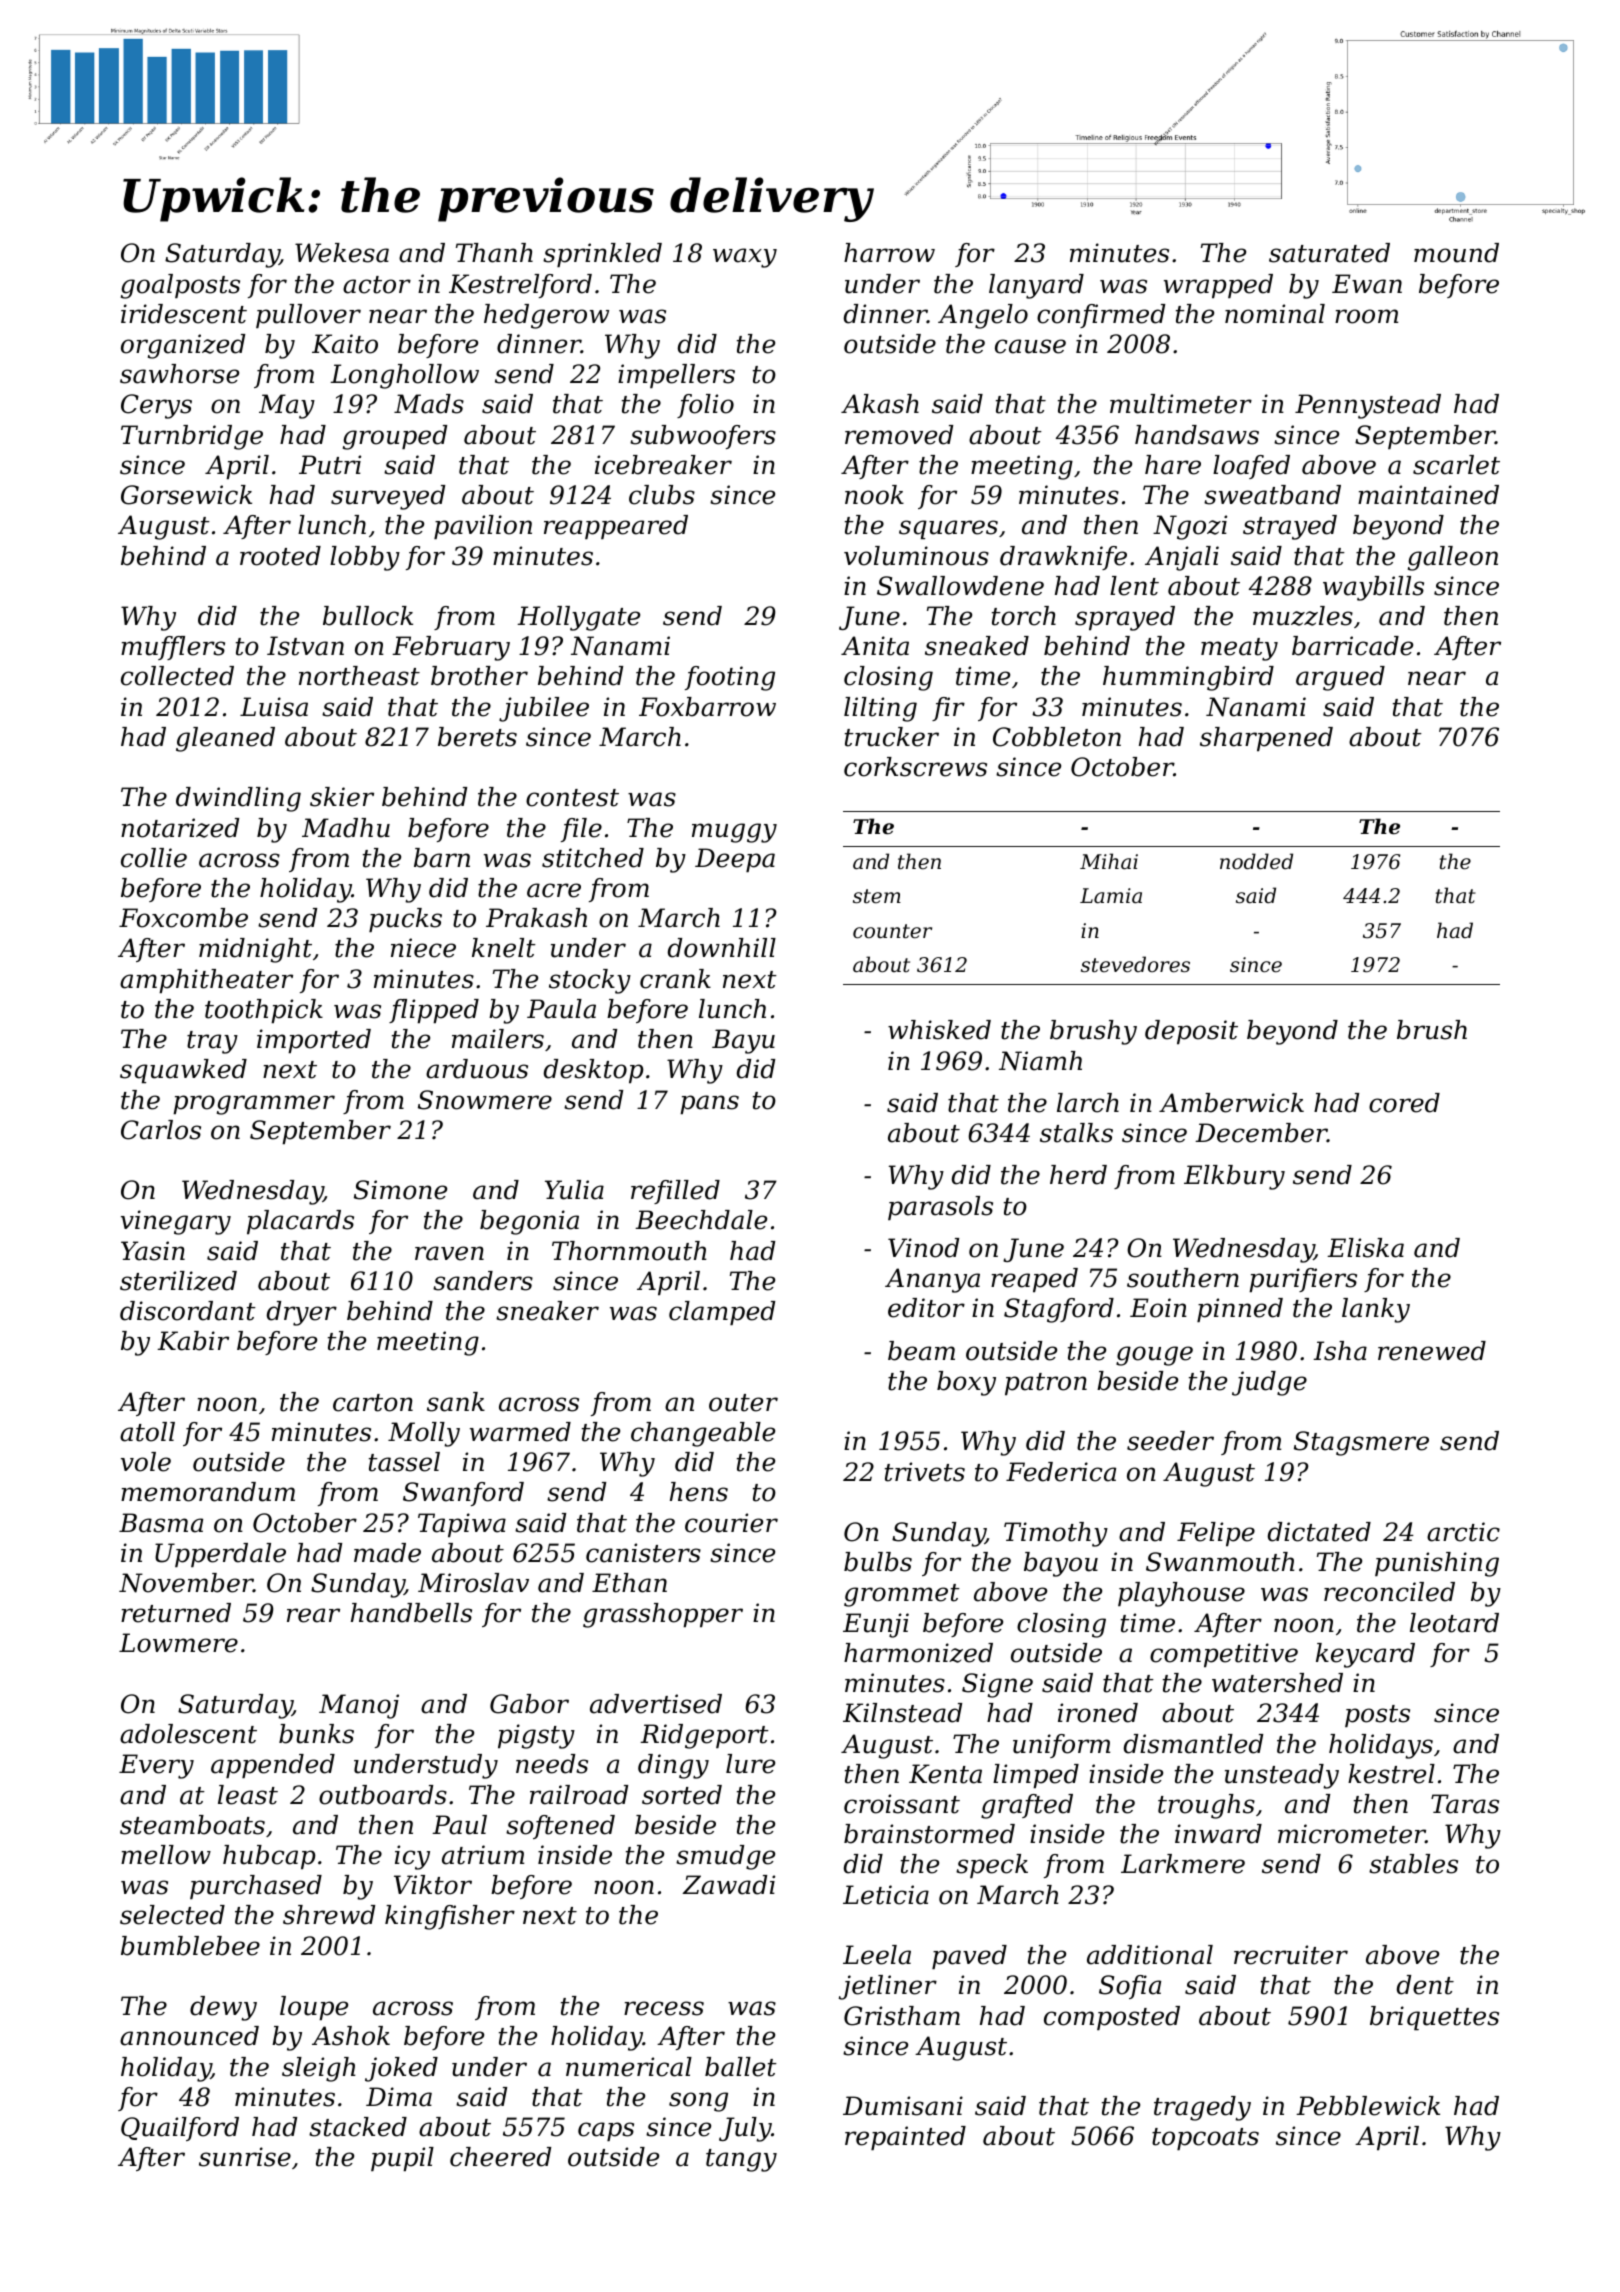 The image size is (1620, 2292). I want to click on kingfisher, so click(450, 1917).
